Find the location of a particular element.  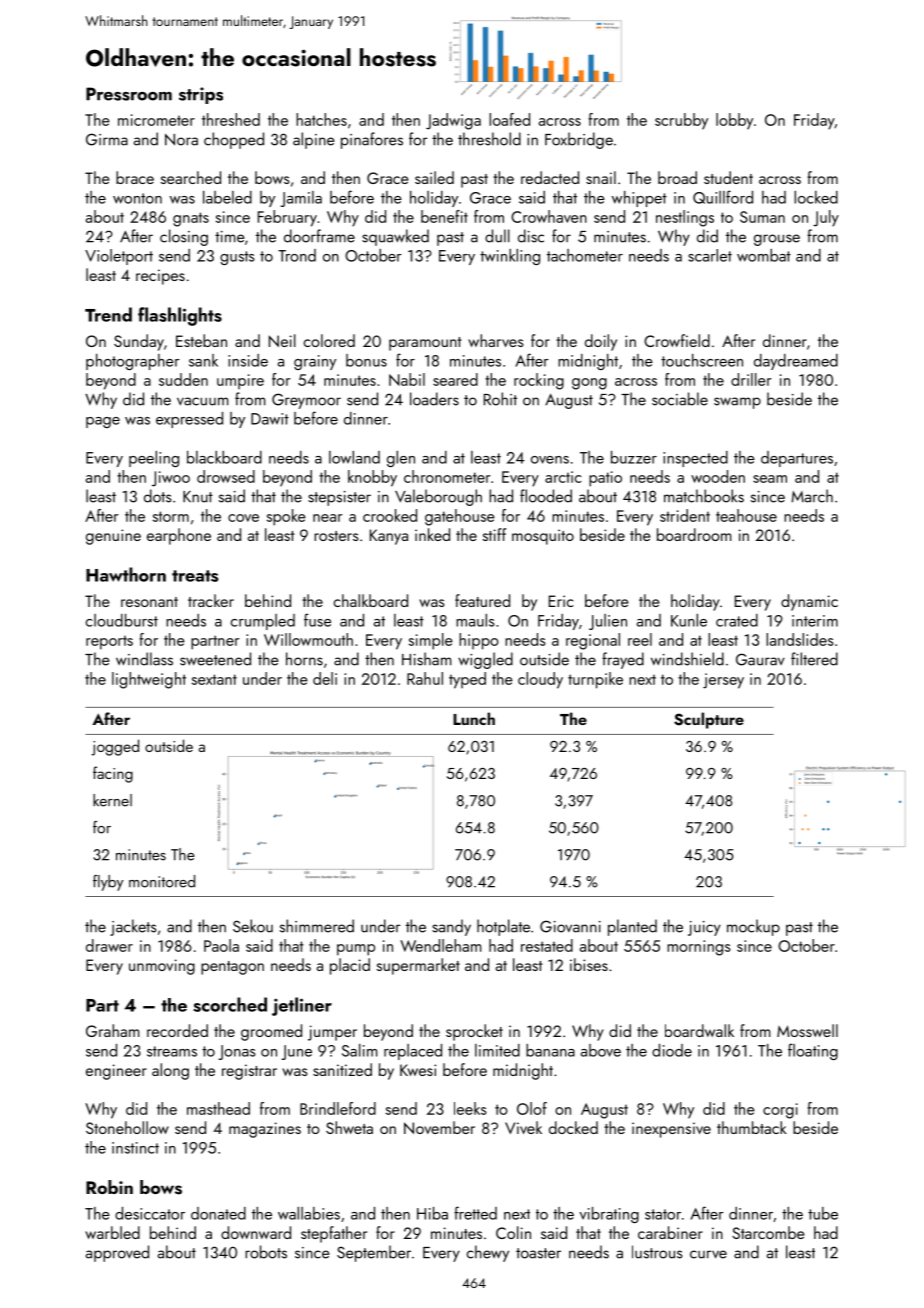

robots is located at coordinates (266, 1252).
